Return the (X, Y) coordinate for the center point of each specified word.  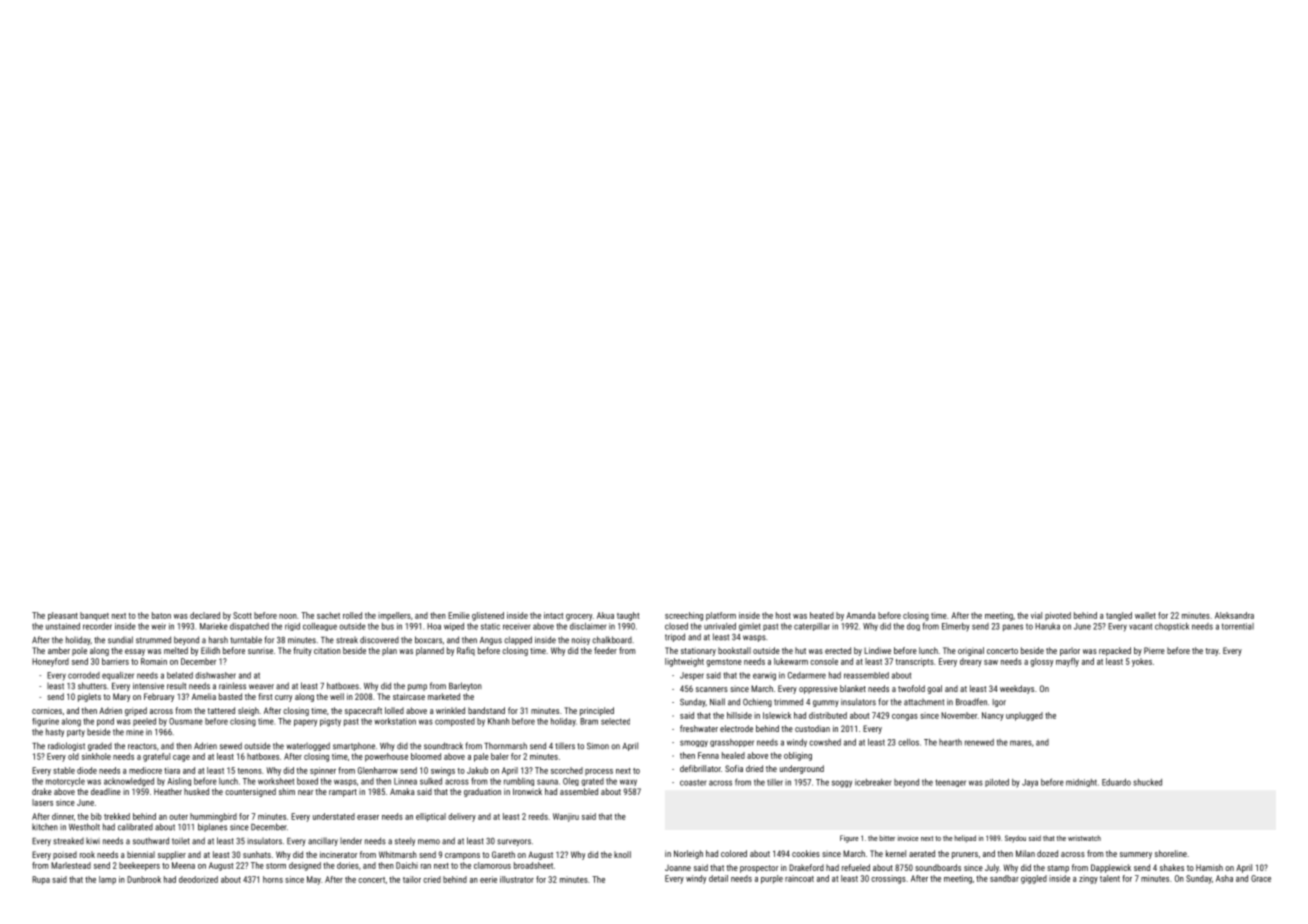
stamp (1058, 869)
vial (1036, 615)
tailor (412, 879)
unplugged (1024, 716)
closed (676, 626)
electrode (736, 728)
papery (305, 723)
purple (772, 879)
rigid (292, 627)
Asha (1224, 878)
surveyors (514, 842)
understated (334, 816)
